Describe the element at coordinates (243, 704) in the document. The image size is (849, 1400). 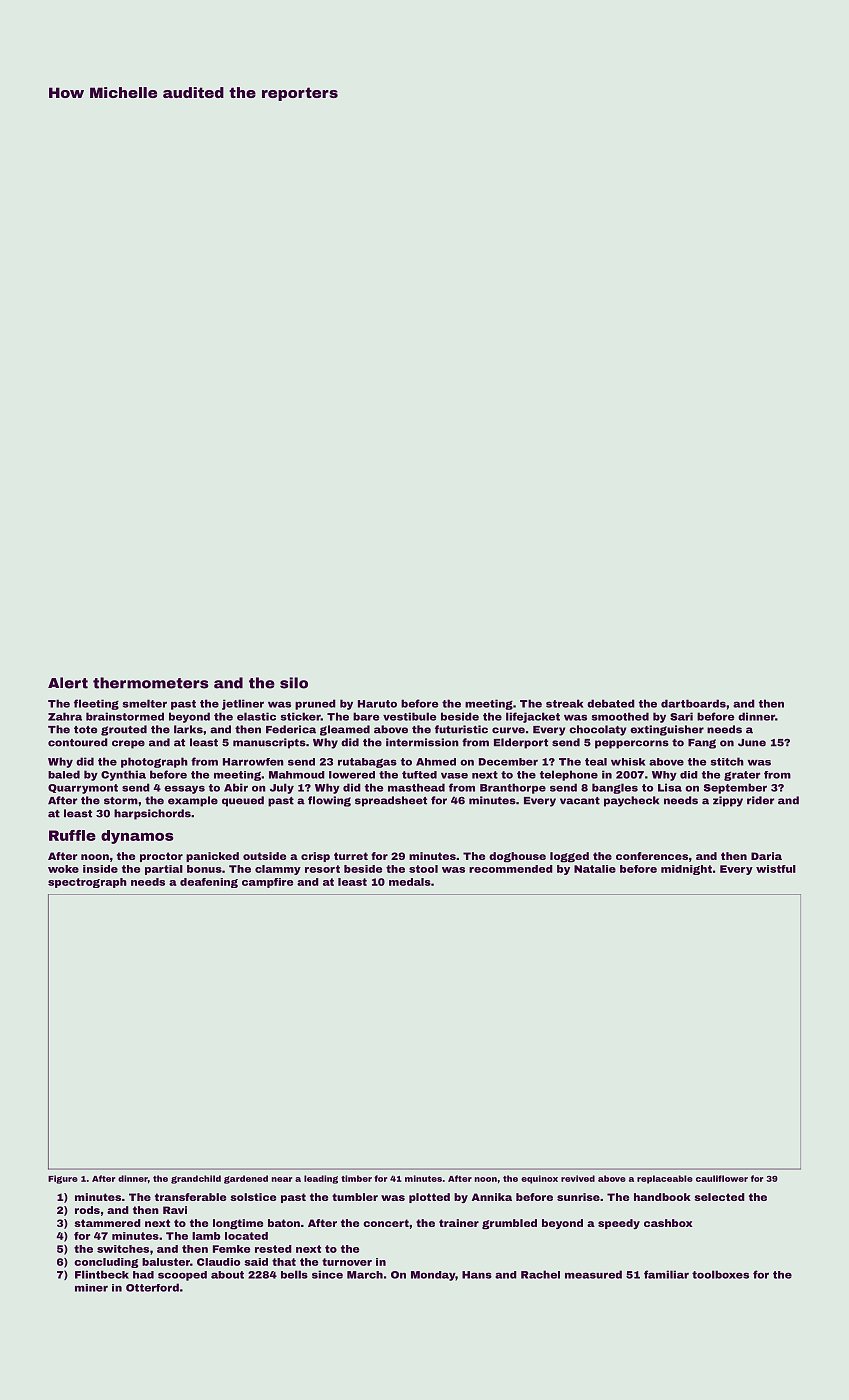
I see `jetliner` at that location.
